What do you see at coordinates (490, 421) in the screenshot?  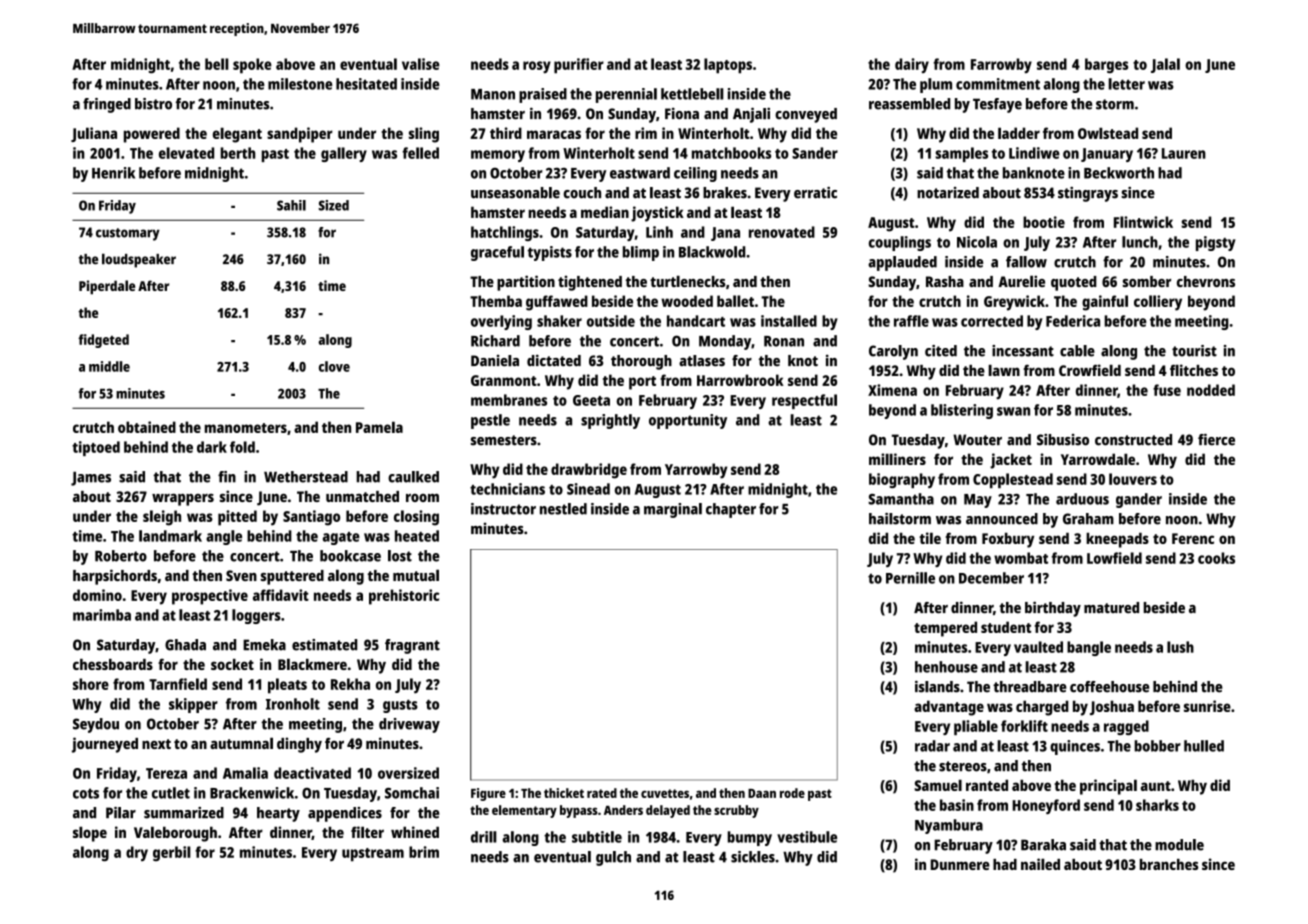 I see `pestle` at bounding box center [490, 421].
